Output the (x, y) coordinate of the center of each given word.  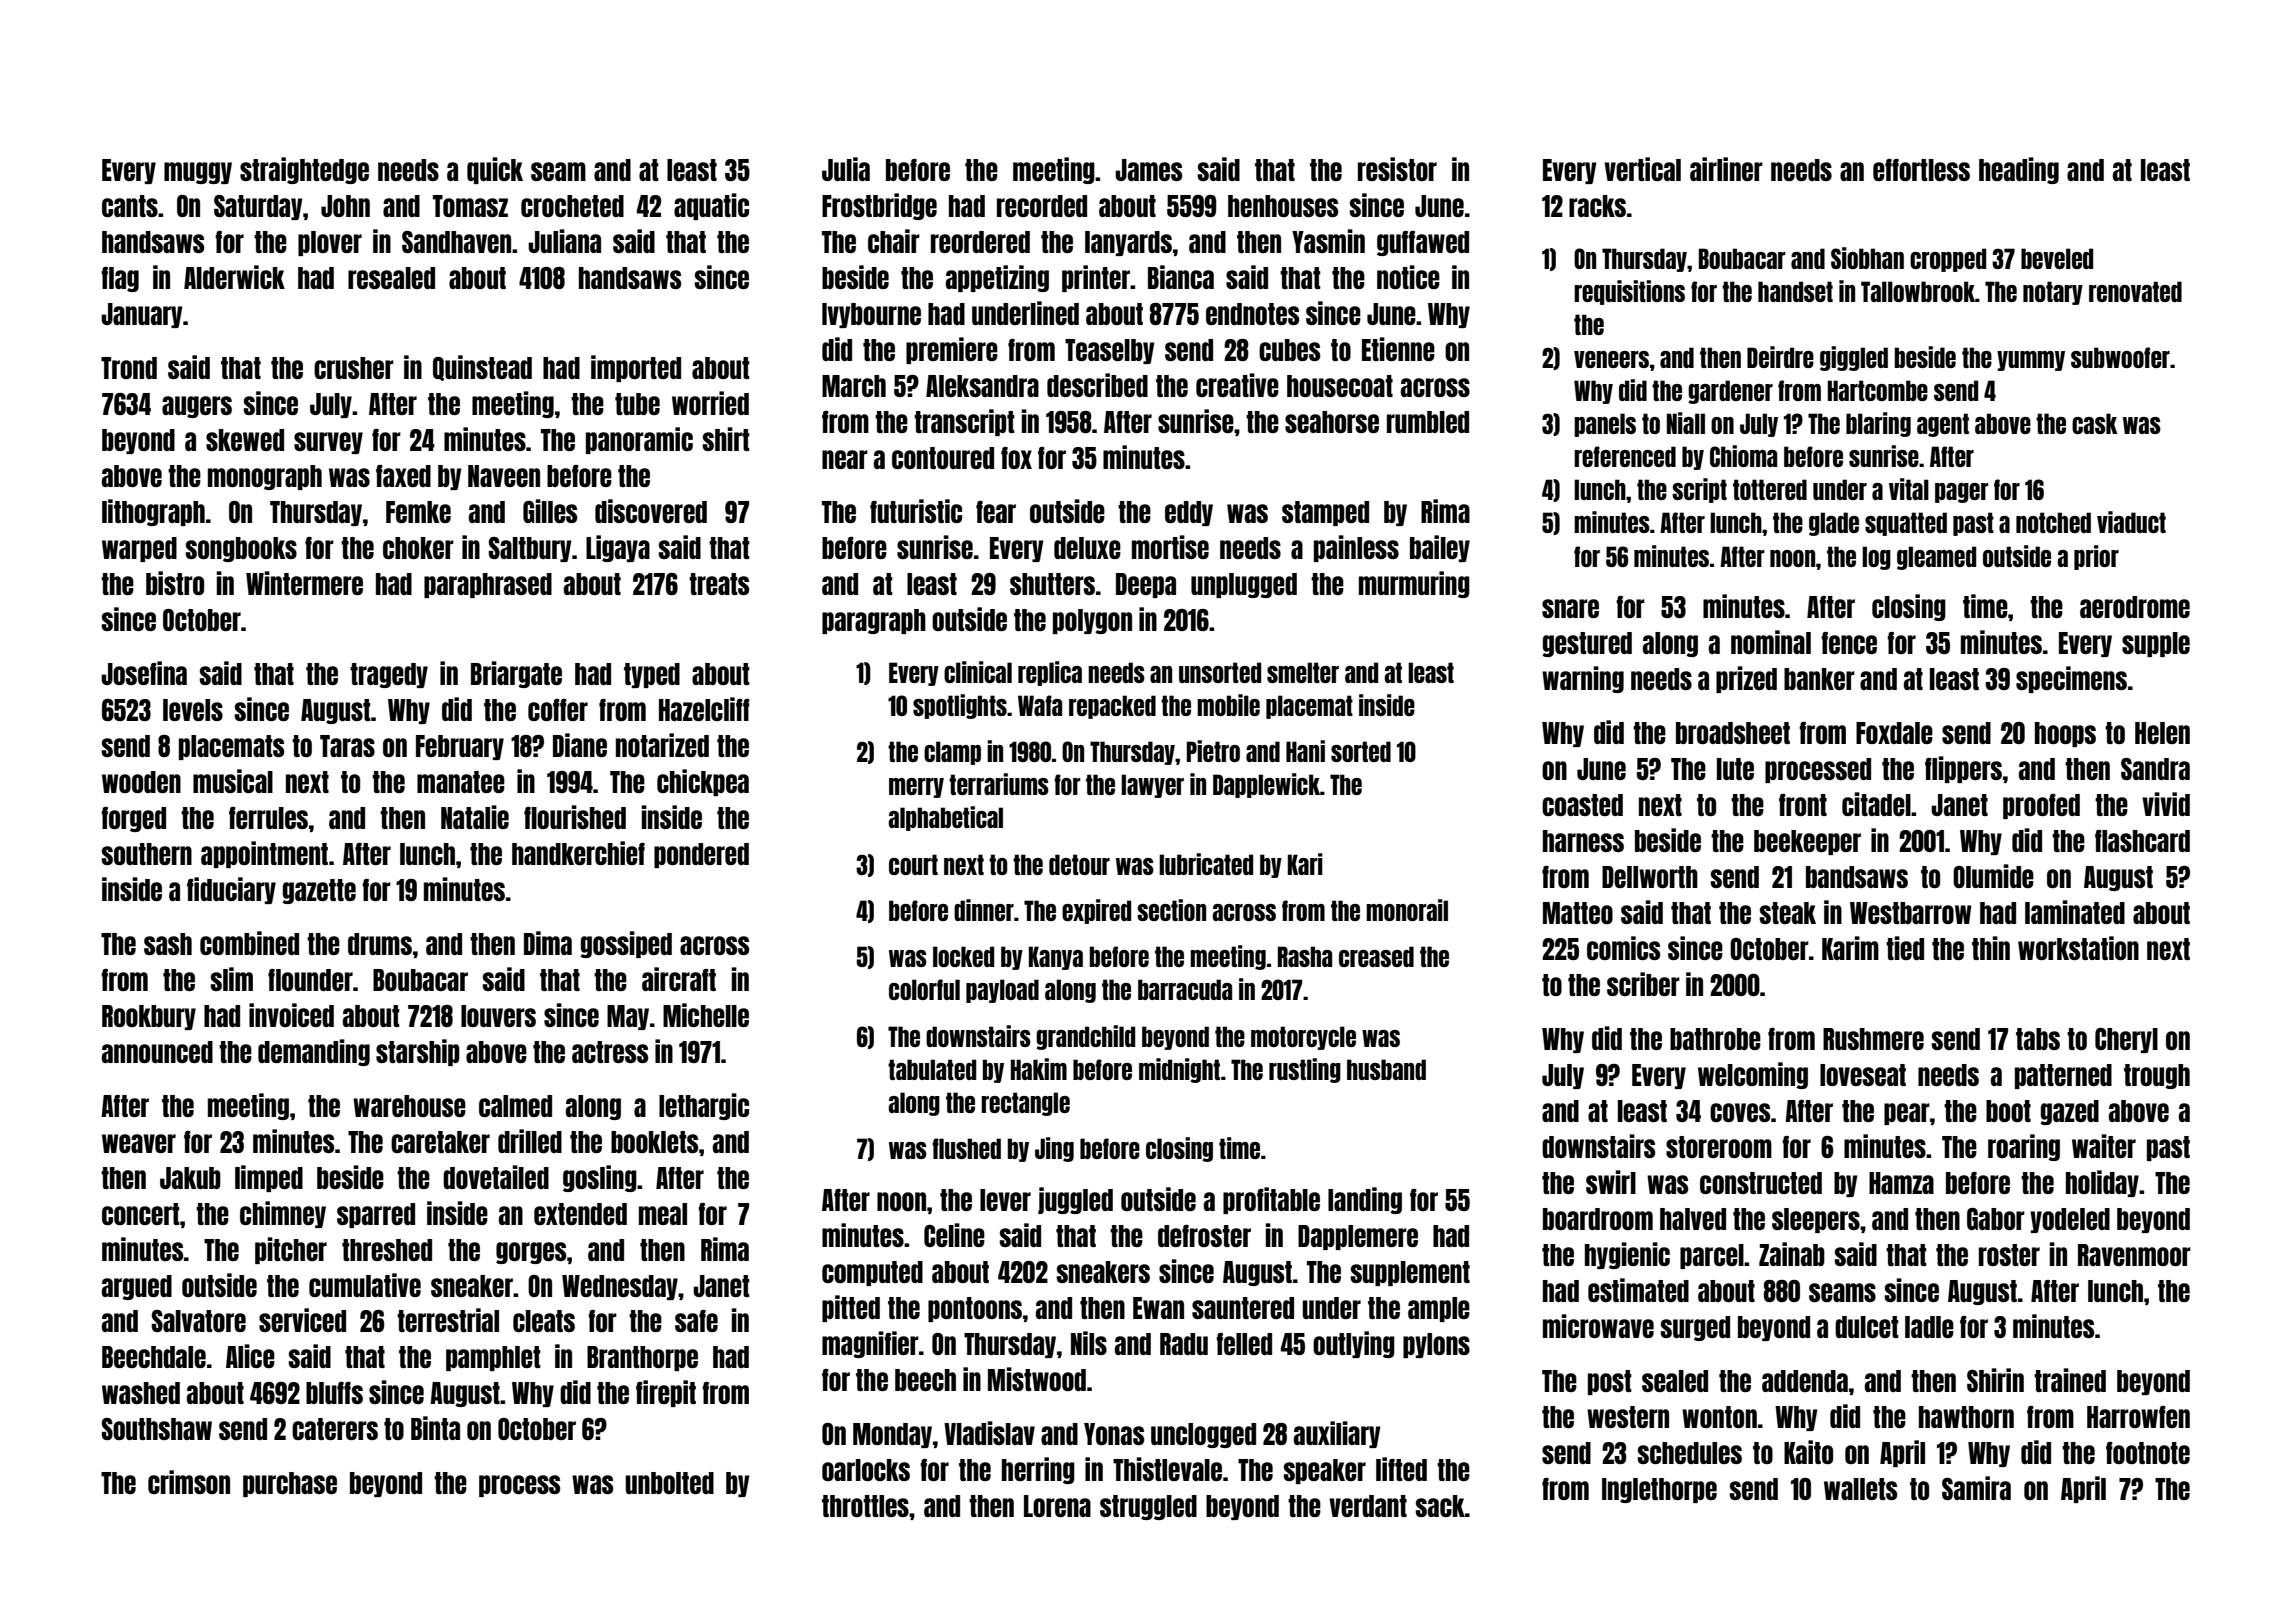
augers (197, 407)
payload (1002, 991)
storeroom (1719, 1147)
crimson (189, 1482)
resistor (1397, 169)
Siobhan (1867, 258)
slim (231, 979)
